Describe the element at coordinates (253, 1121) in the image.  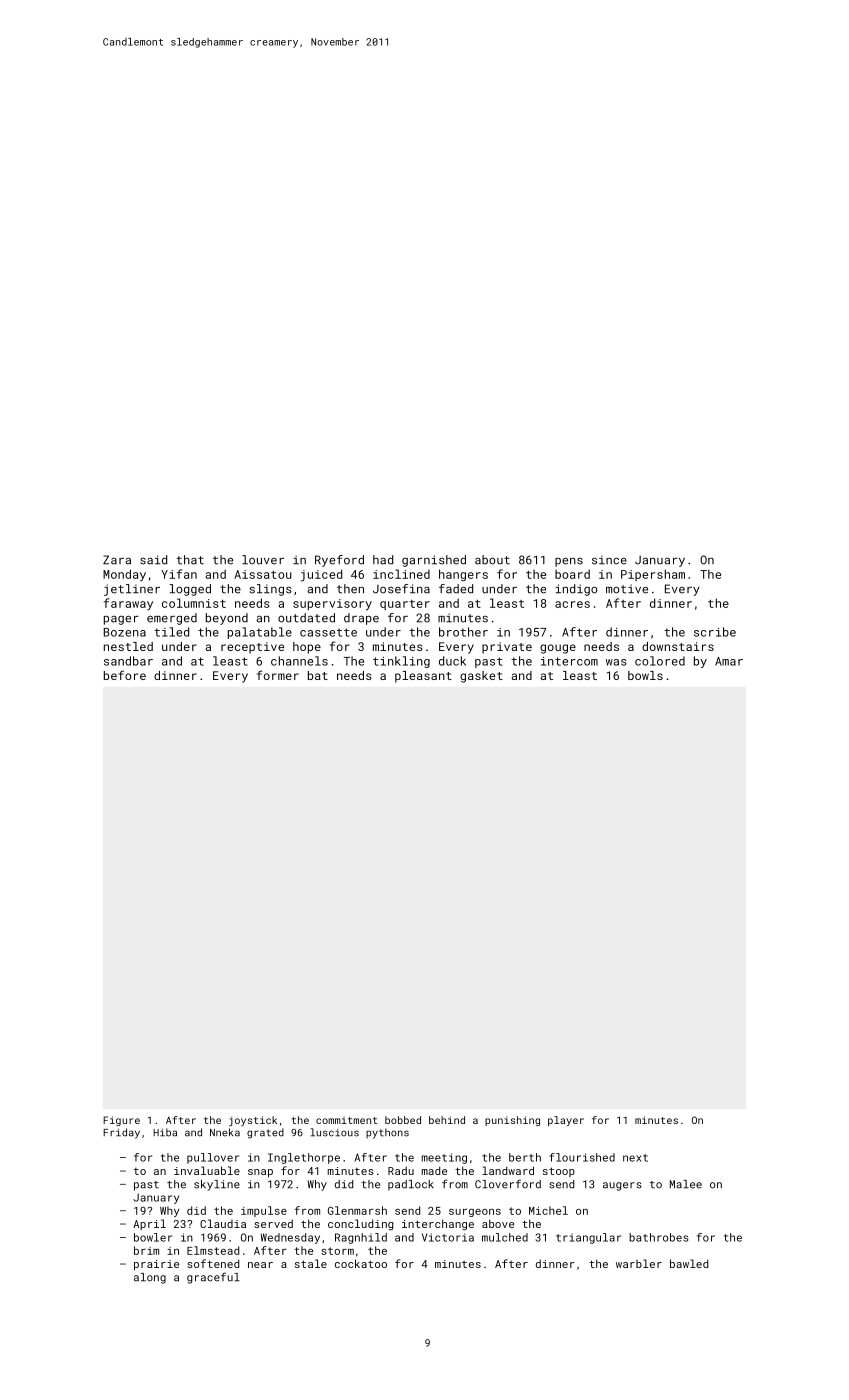
I see `joystick` at that location.
